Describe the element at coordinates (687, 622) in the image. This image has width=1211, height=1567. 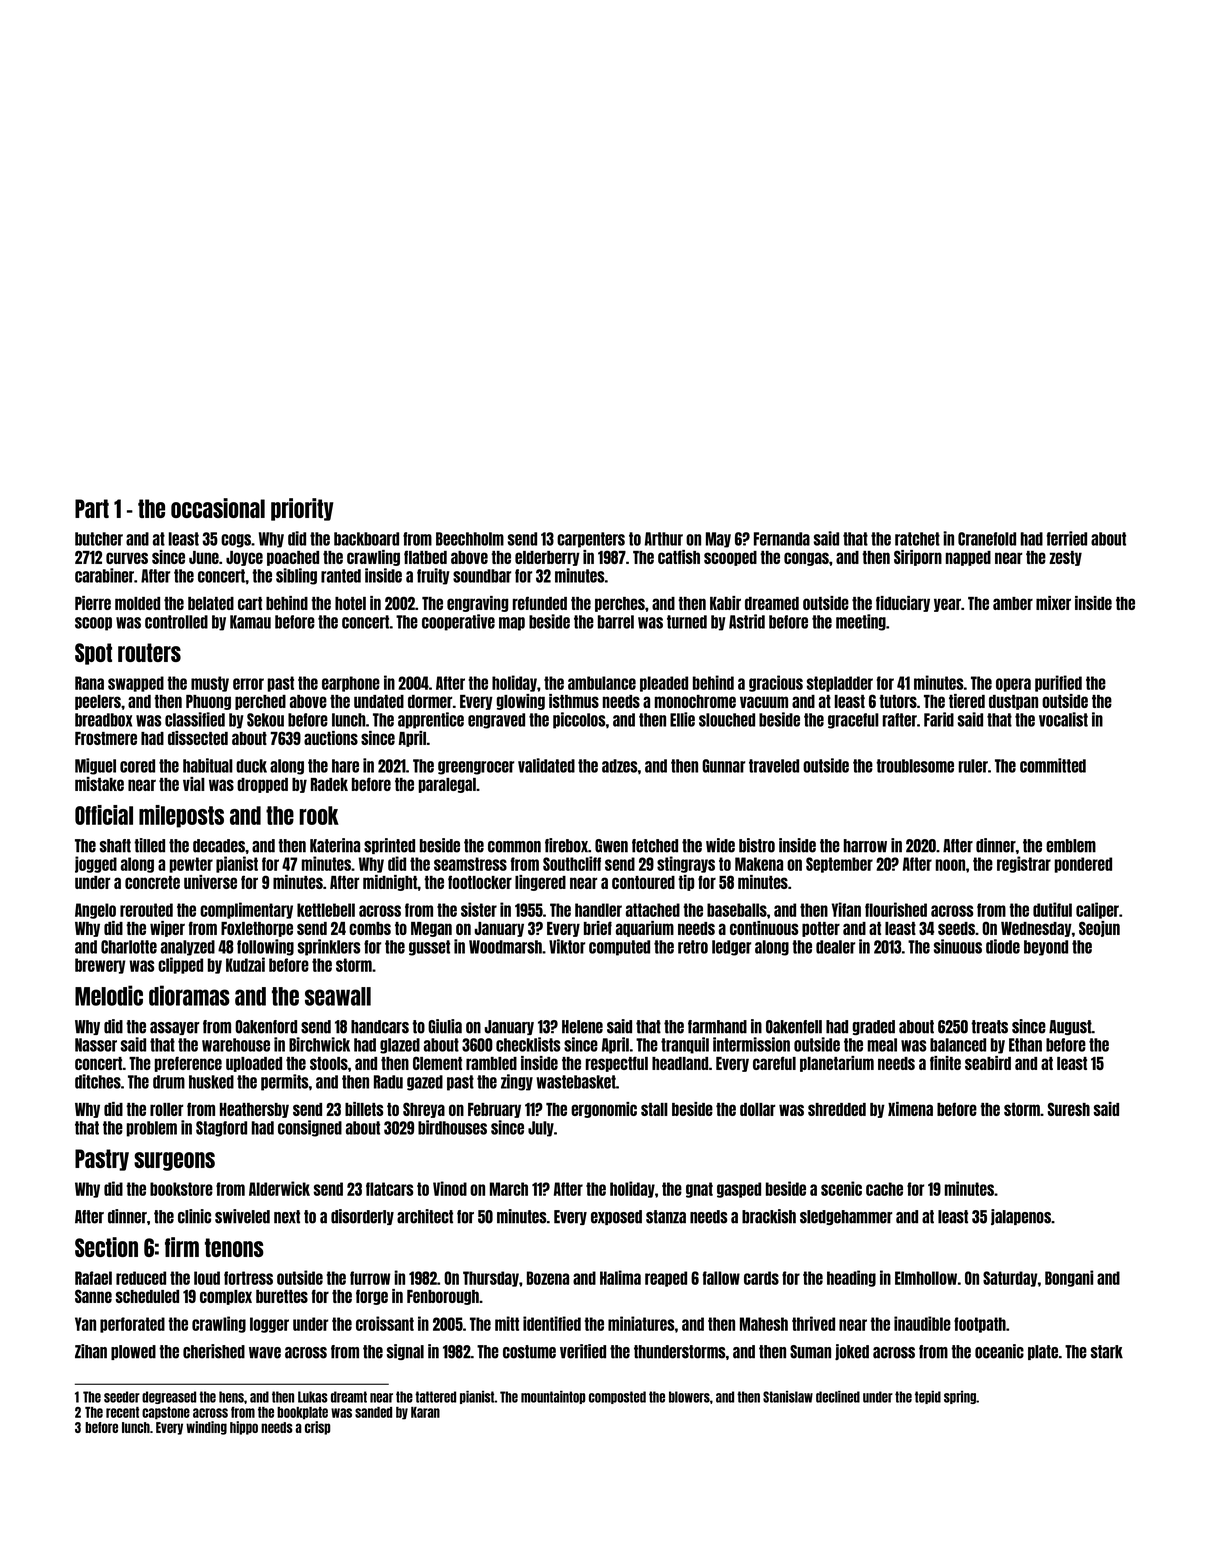
I see `turned` at that location.
